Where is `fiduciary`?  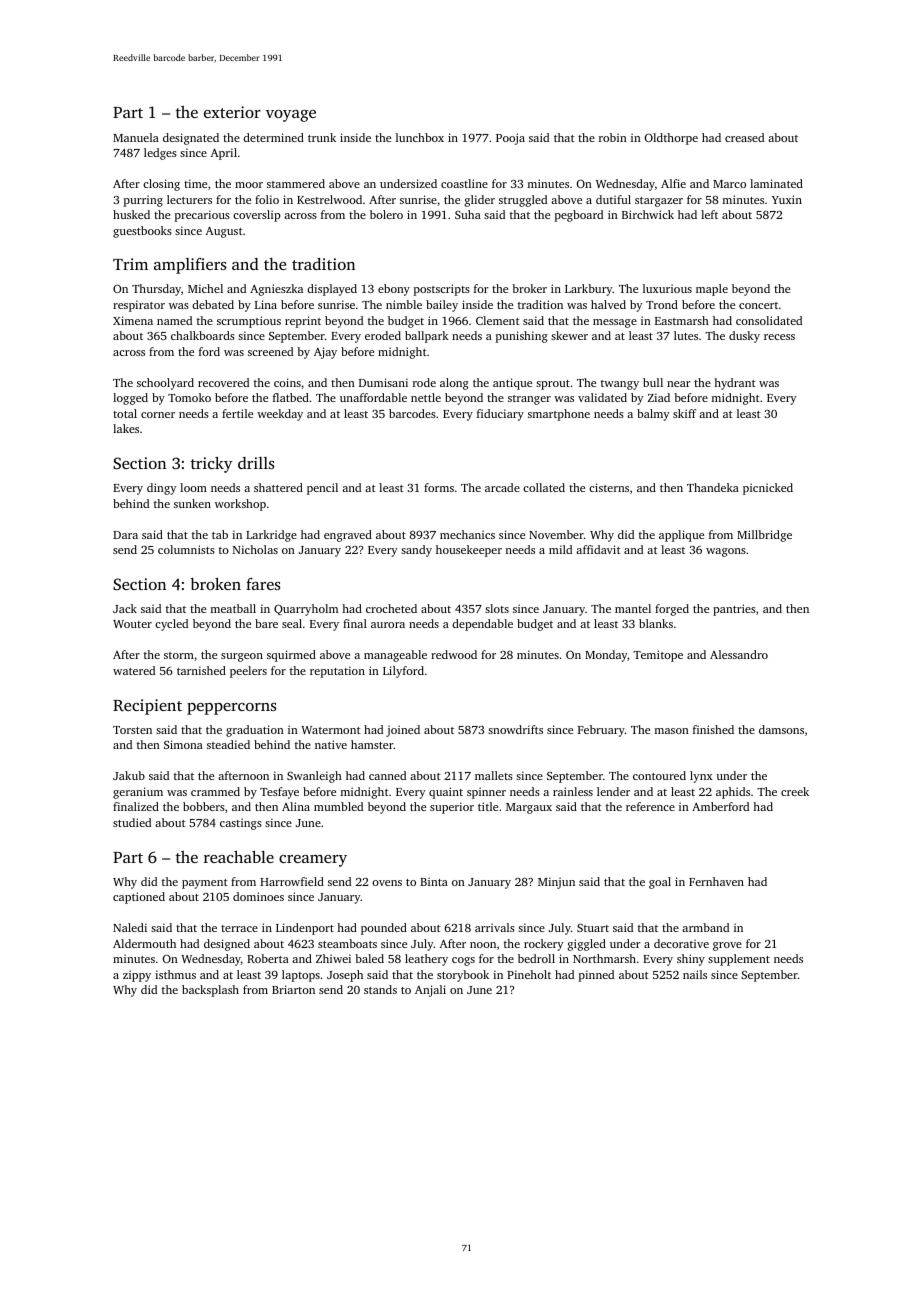
fiduciary is located at coordinates (500, 415).
